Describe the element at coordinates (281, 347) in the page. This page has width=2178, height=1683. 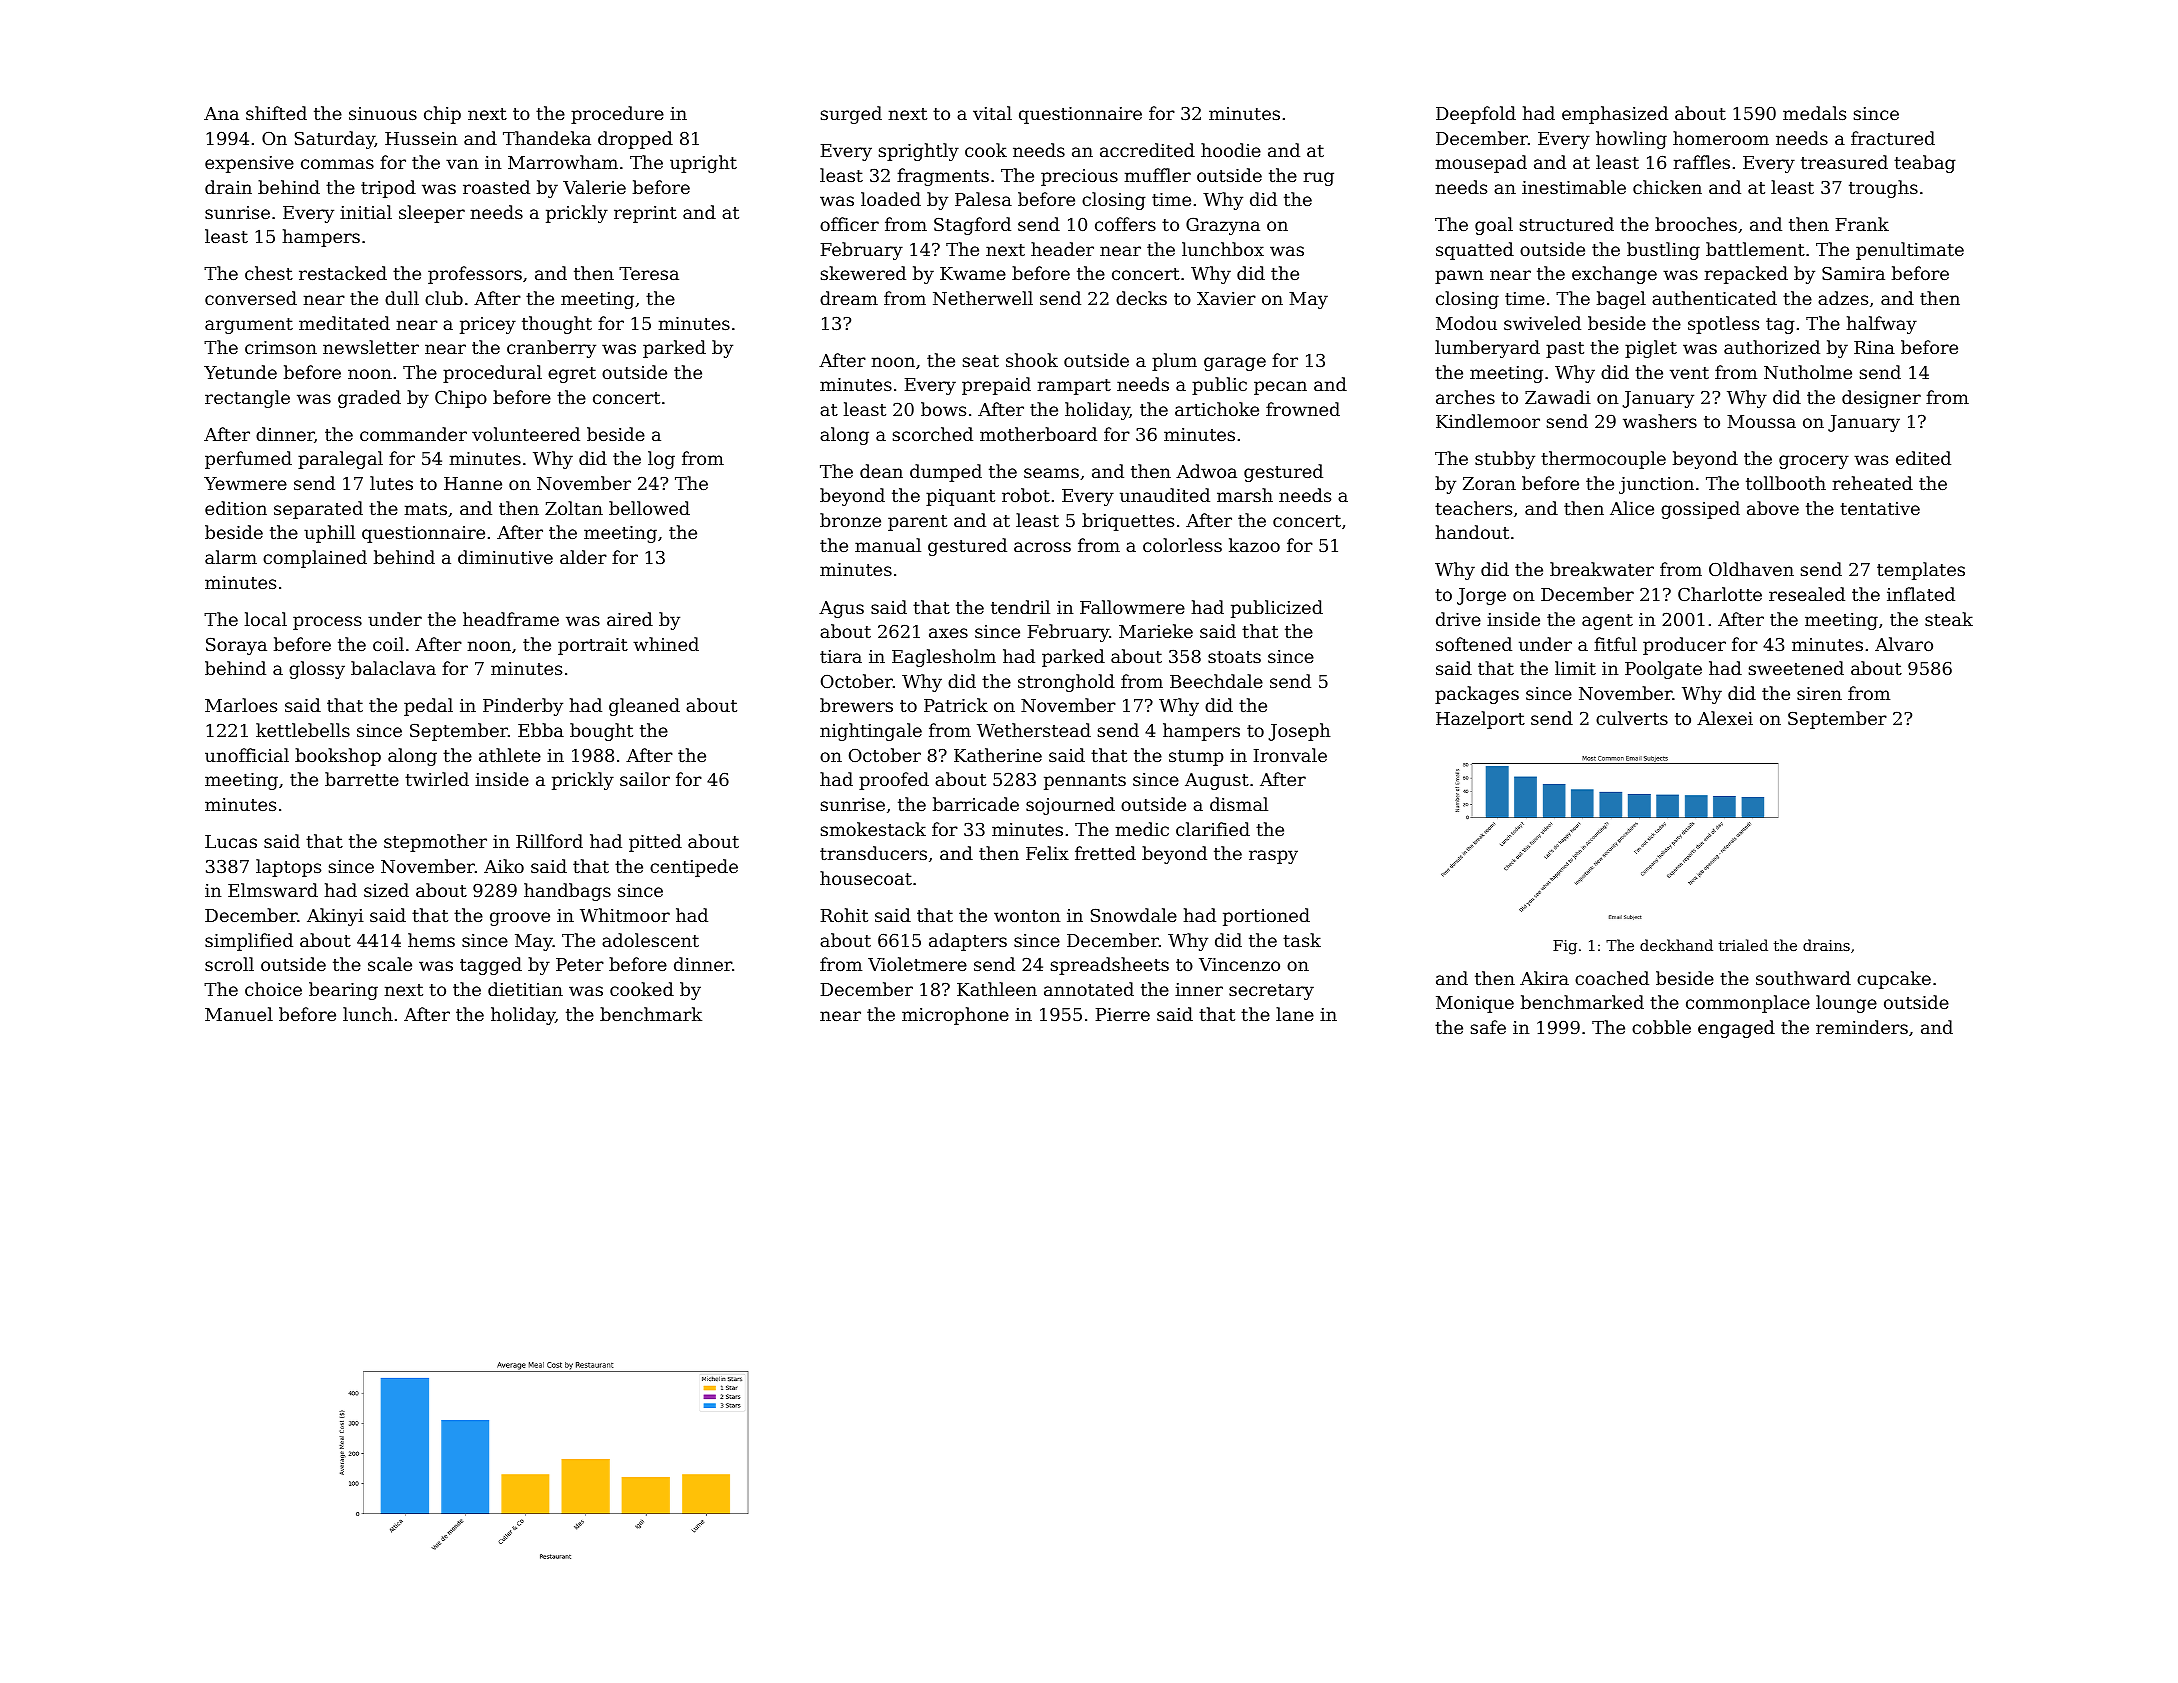
I see `crimson` at that location.
